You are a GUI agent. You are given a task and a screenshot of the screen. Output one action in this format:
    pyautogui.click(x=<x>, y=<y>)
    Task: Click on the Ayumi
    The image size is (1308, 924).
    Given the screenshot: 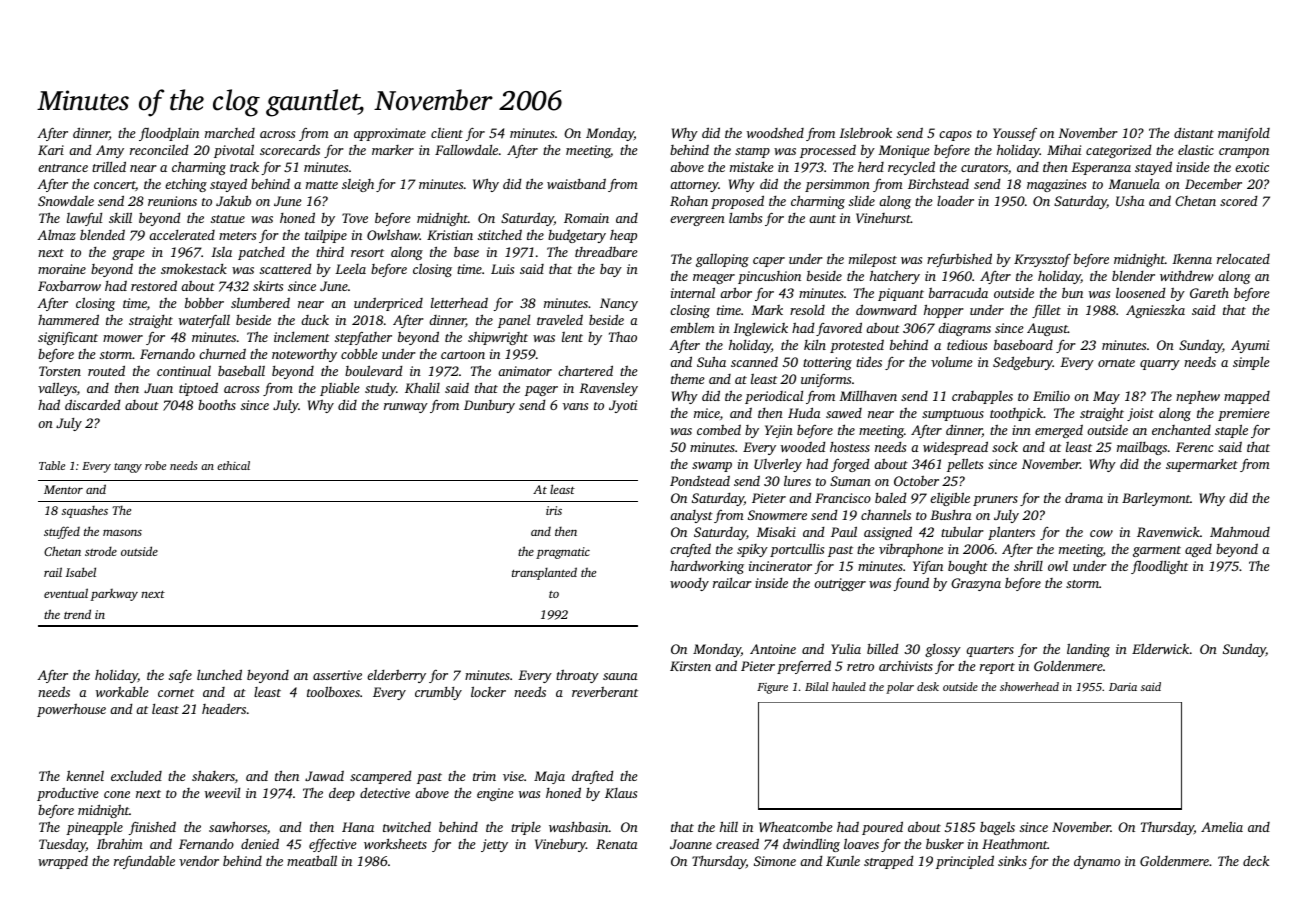 What is the action you would take?
    pyautogui.click(x=1250, y=346)
